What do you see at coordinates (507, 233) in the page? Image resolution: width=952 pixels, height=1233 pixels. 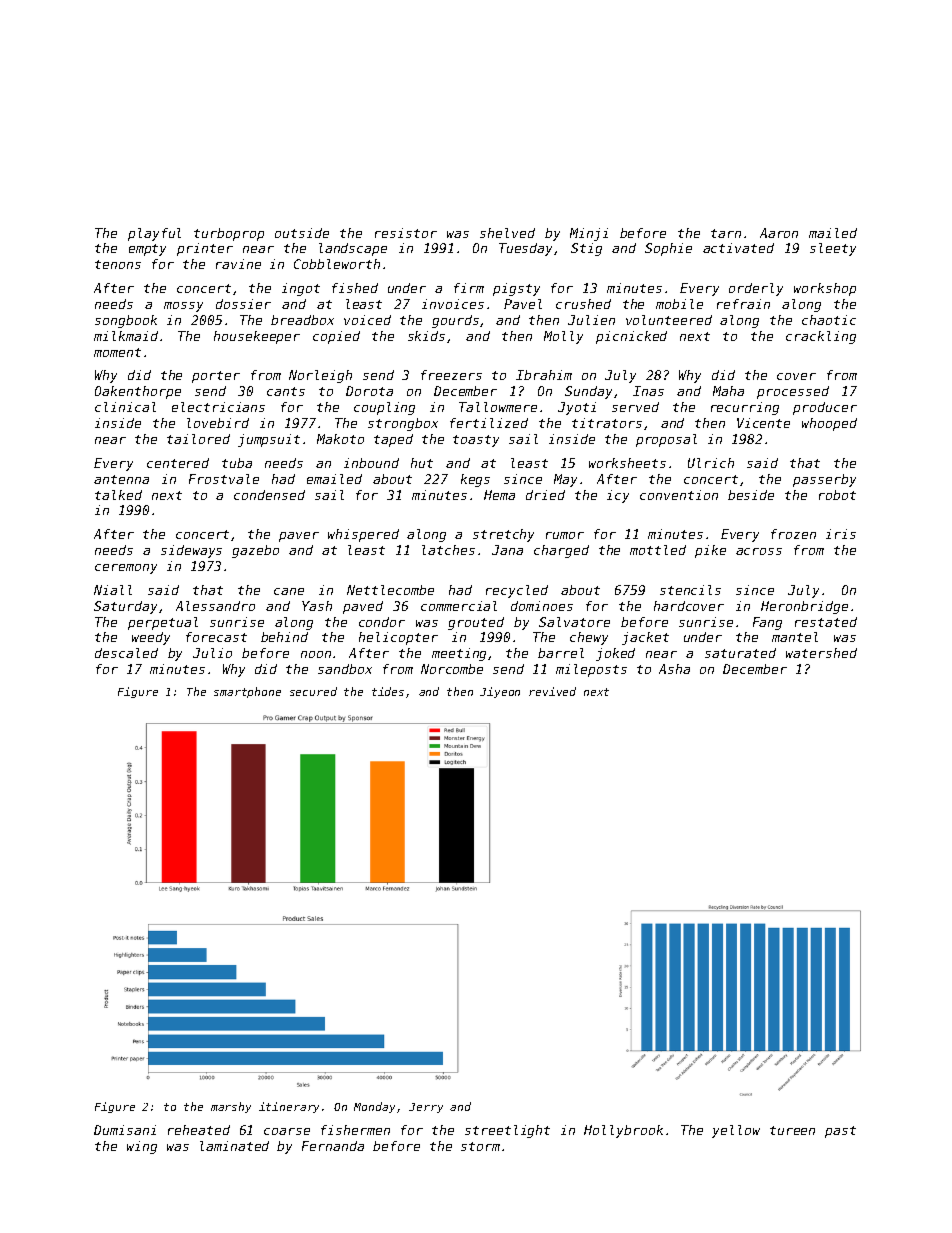 I see `shelved` at bounding box center [507, 233].
